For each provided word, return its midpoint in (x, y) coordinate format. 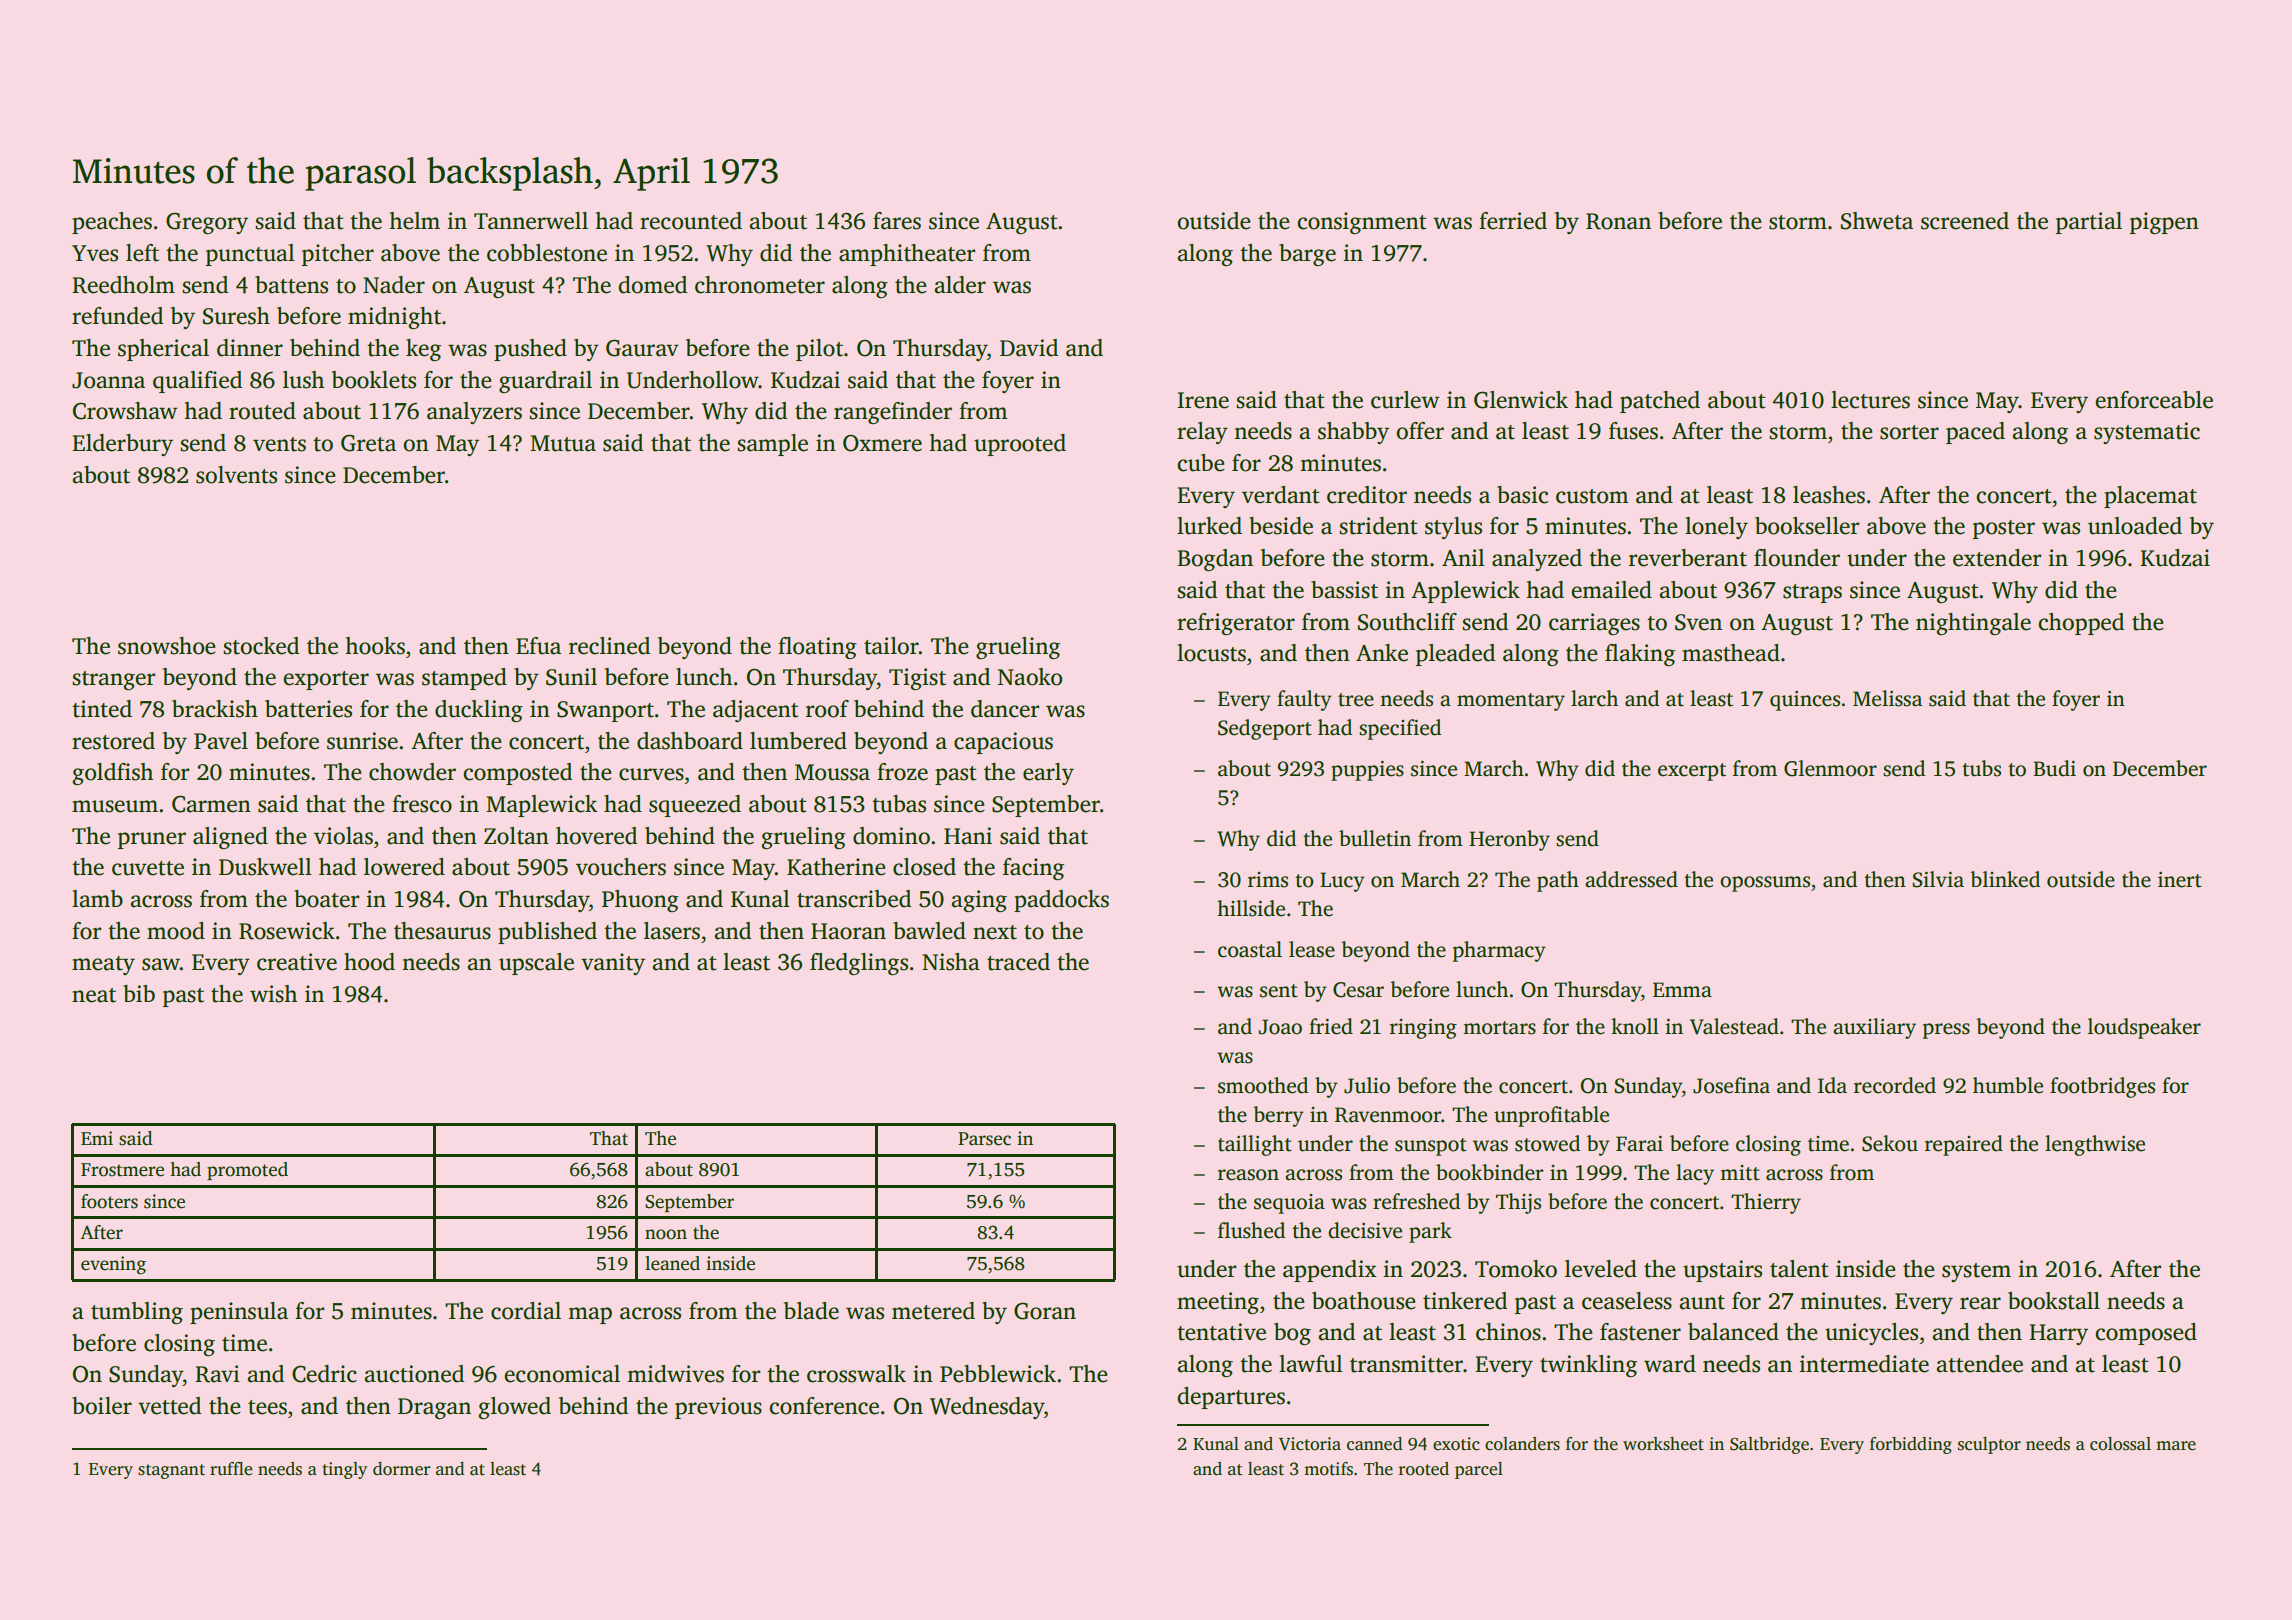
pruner (152, 840)
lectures (1870, 400)
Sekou (1890, 1143)
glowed (514, 1408)
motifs (1328, 1469)
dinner (250, 348)
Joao (1280, 1027)
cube (1201, 463)
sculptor (1989, 1445)
